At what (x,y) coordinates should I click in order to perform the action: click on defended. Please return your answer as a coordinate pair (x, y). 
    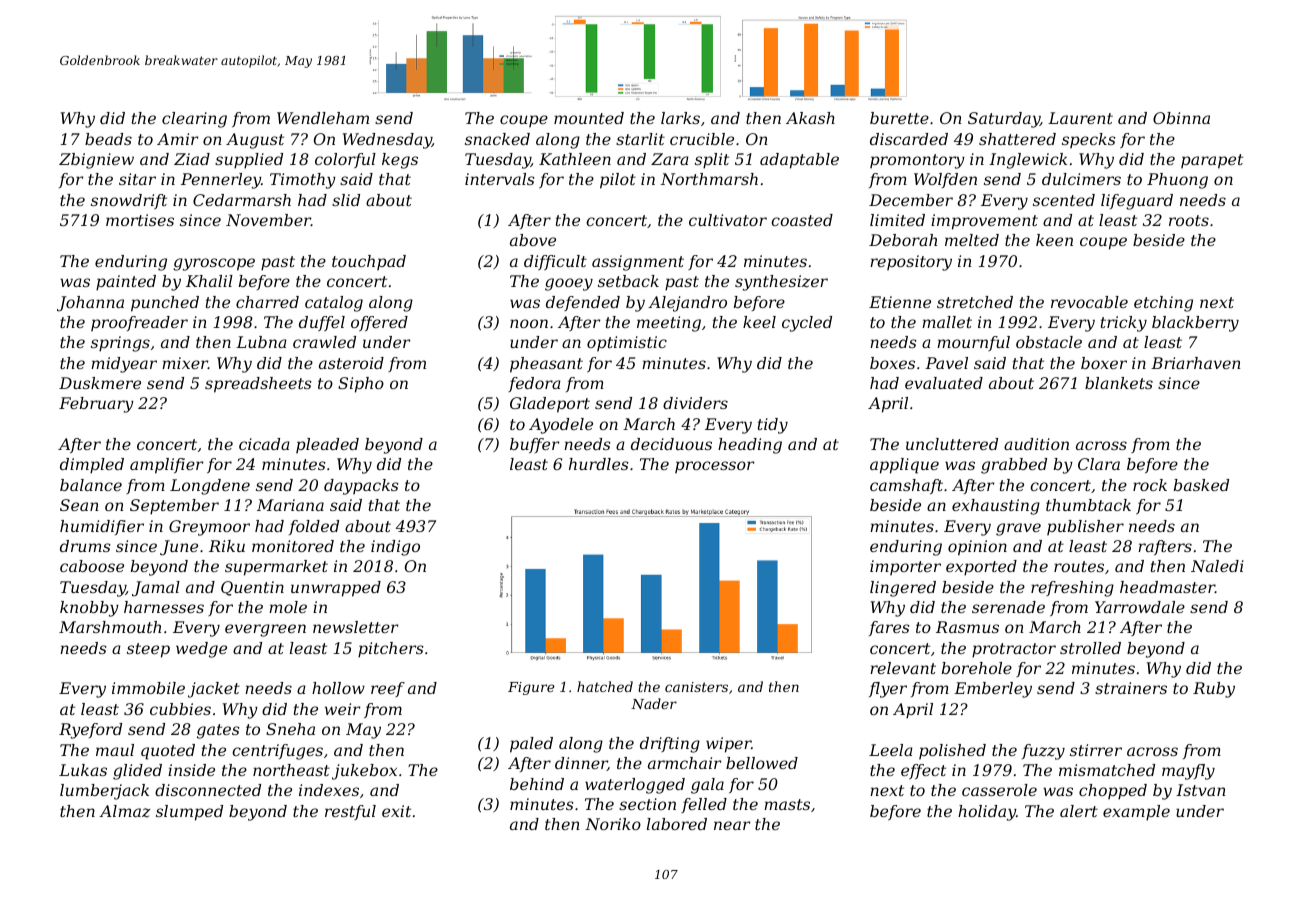
    Looking at the image, I should click on (583, 303).
